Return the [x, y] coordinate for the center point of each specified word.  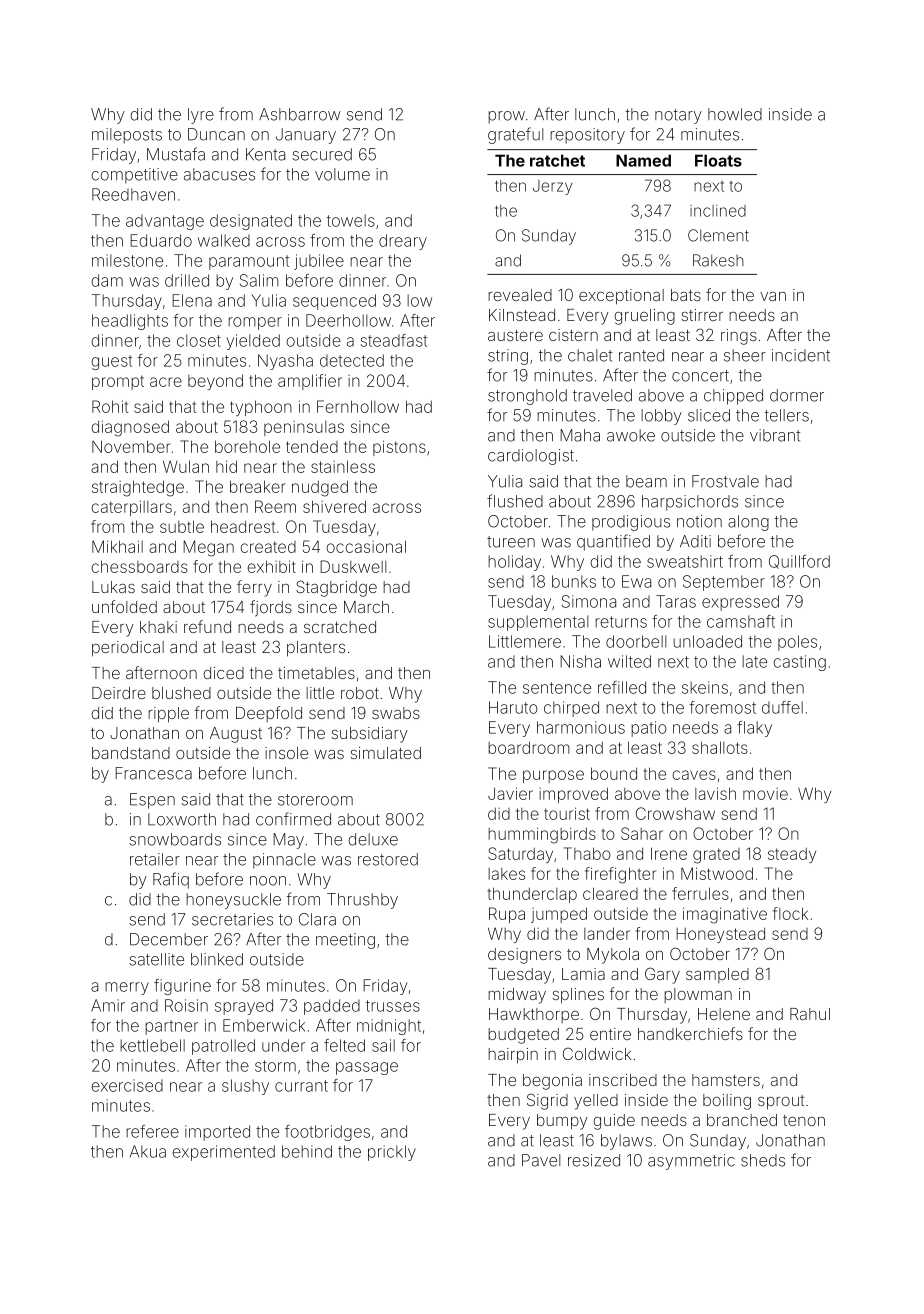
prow [506, 117]
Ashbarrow [299, 114]
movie [765, 794]
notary [678, 116]
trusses [393, 1006]
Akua [148, 1151]
